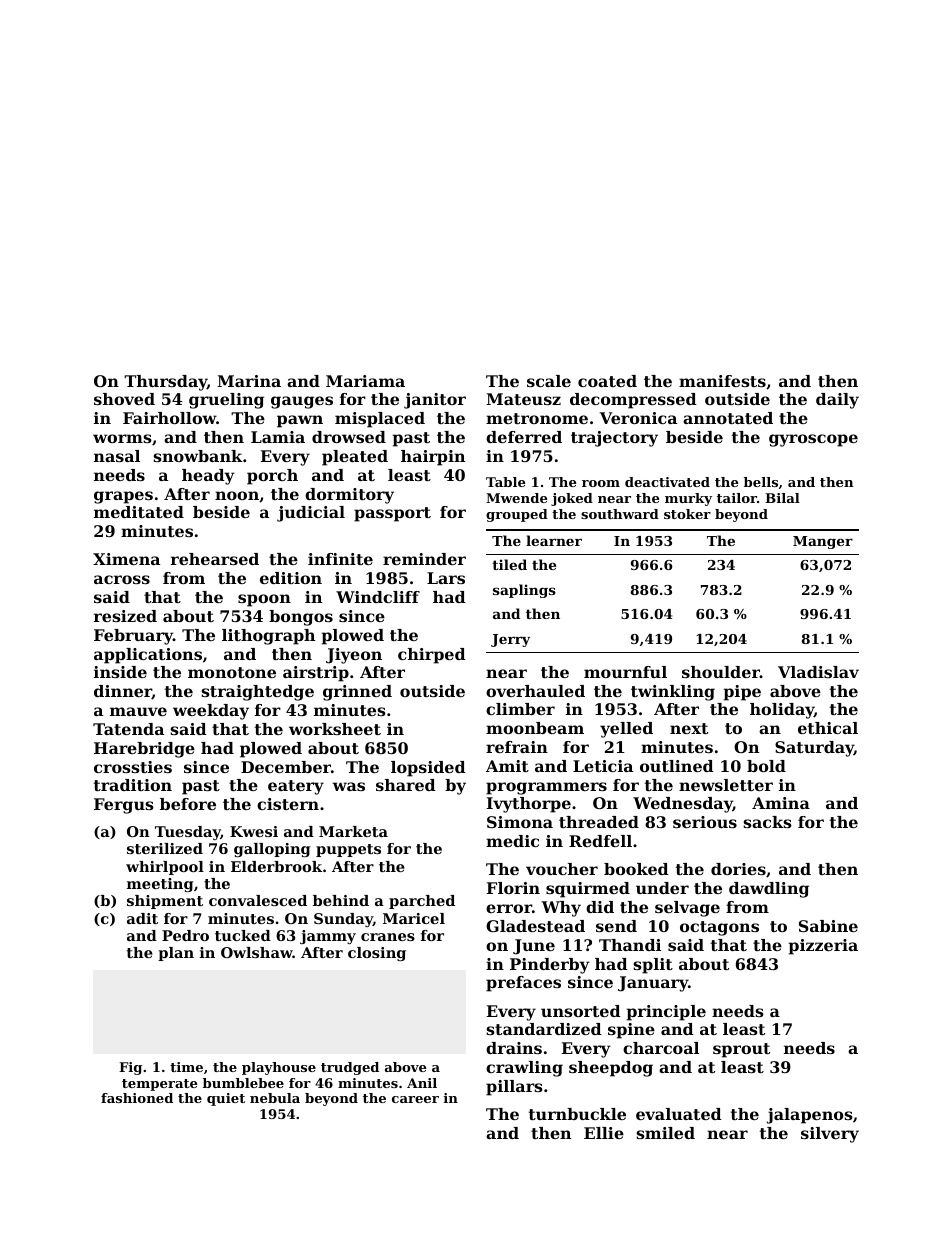  I want to click on noon, so click(237, 495).
